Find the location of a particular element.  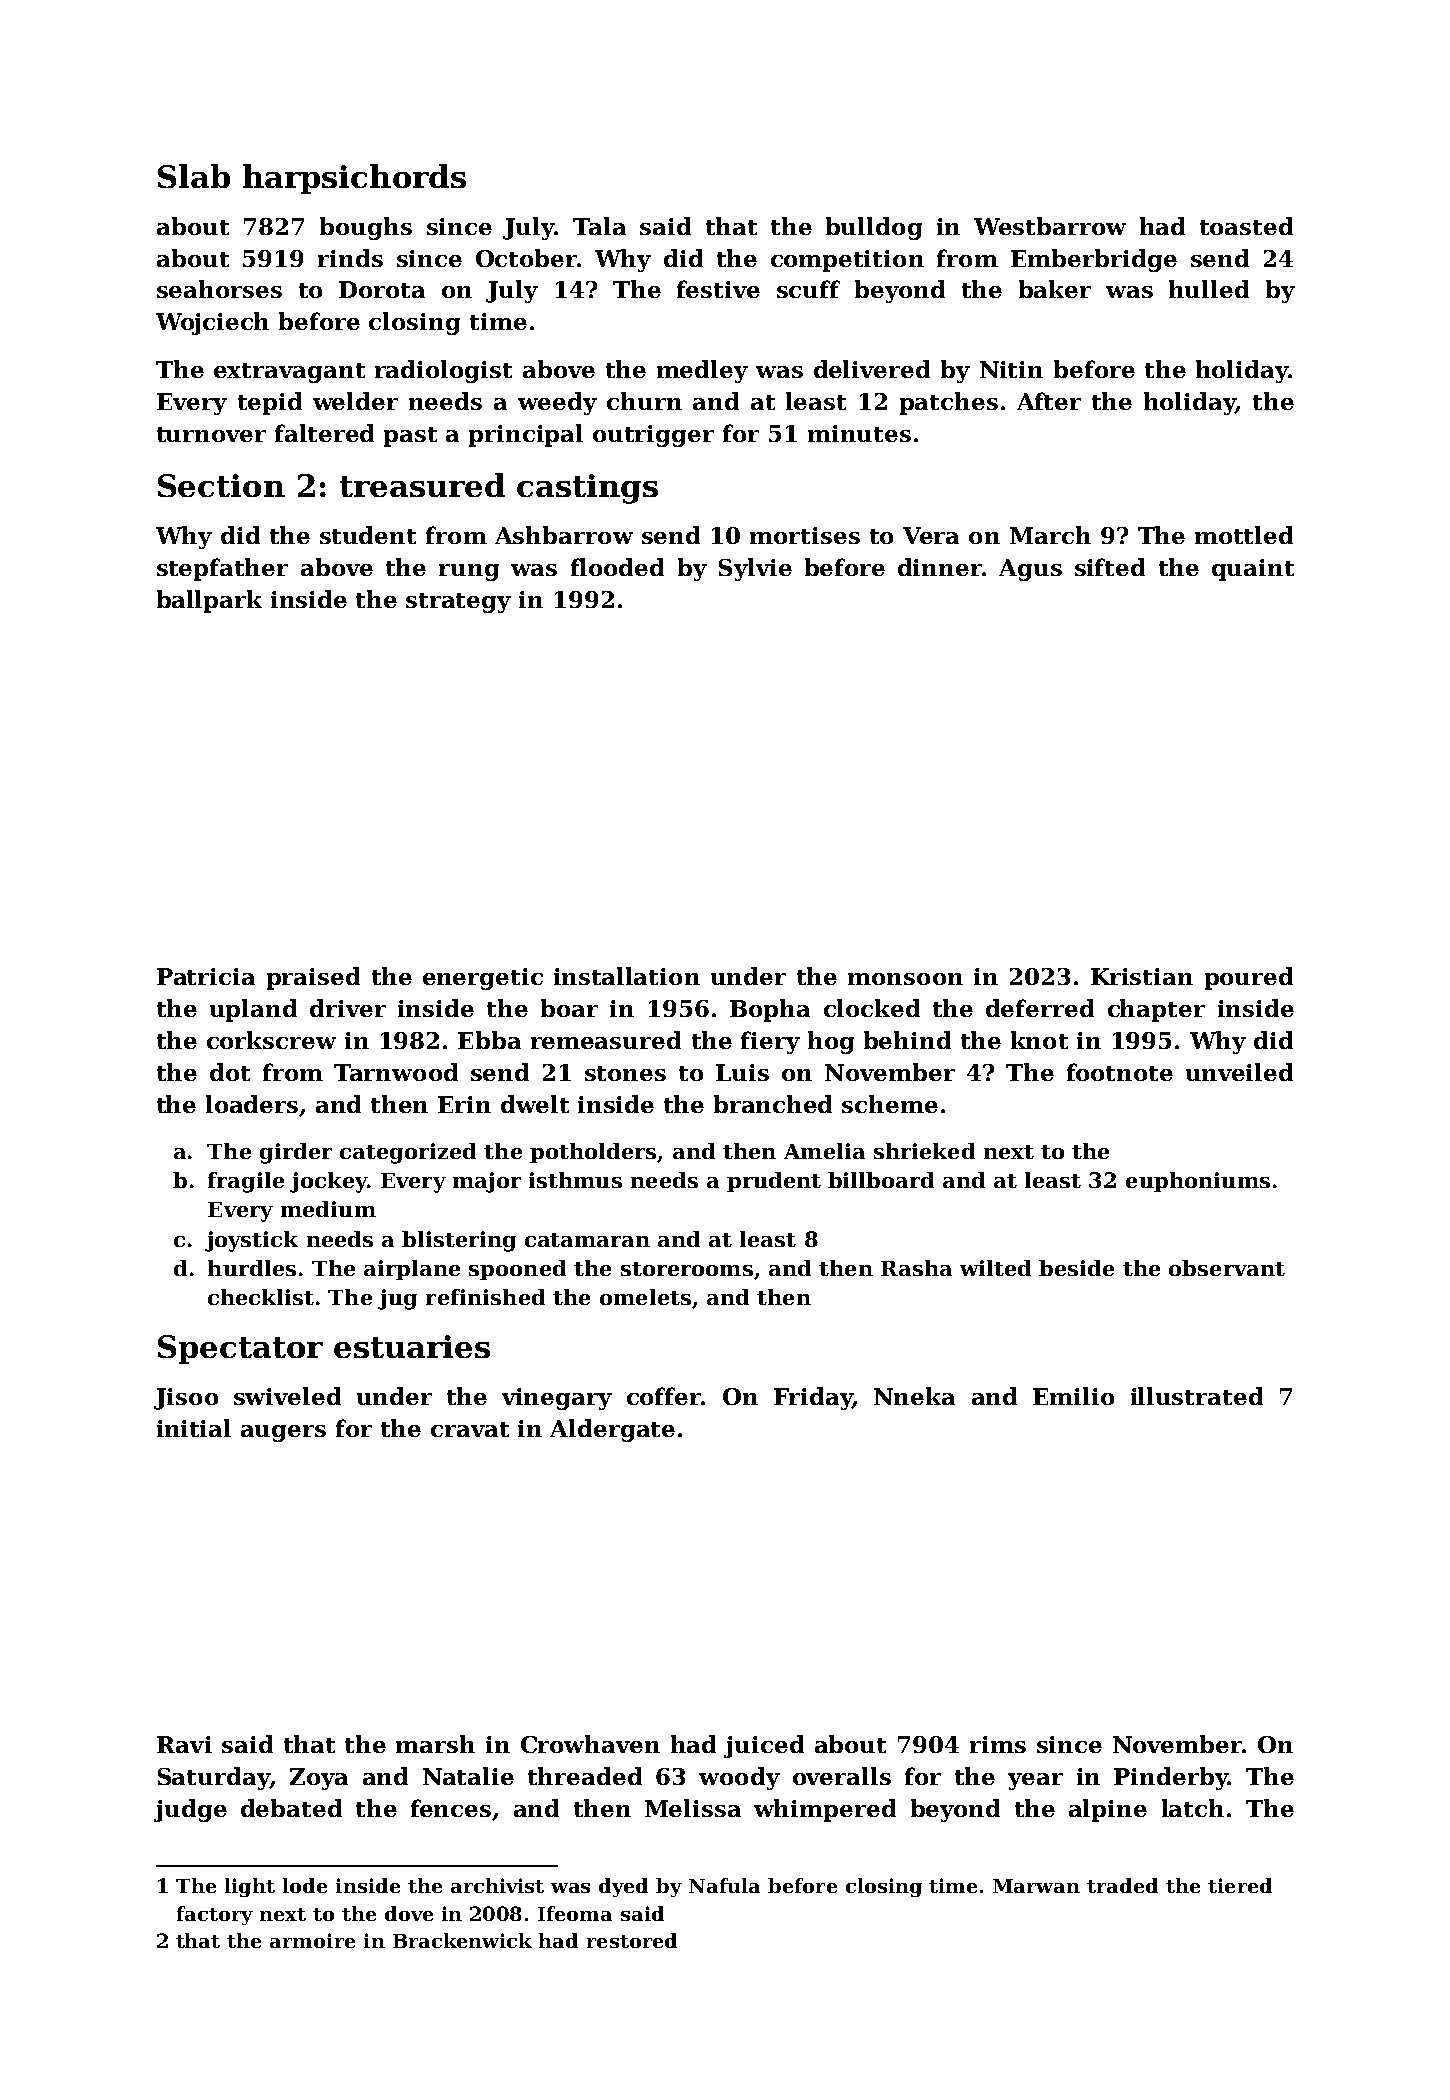

Tala is located at coordinates (599, 226).
